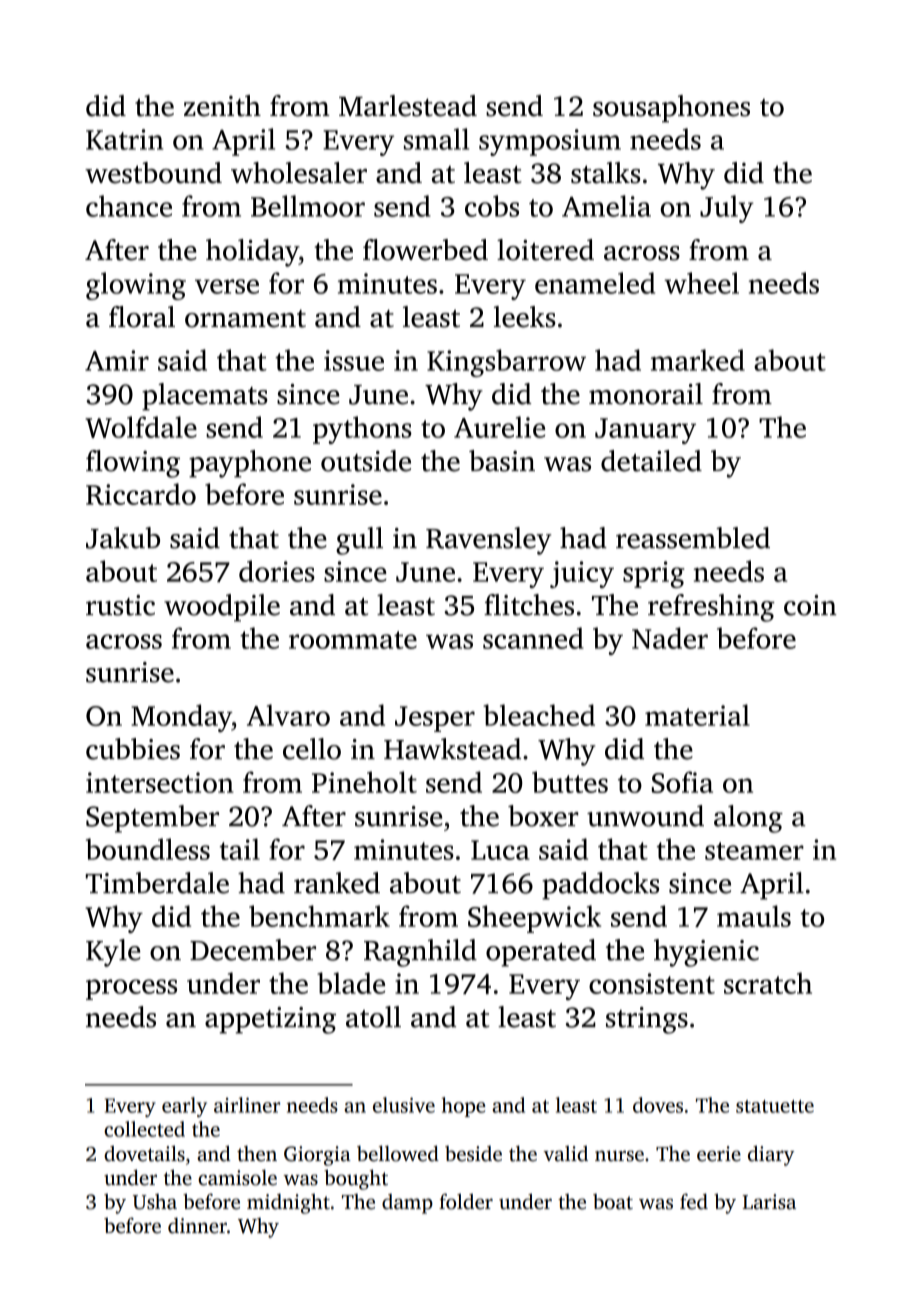 The image size is (924, 1311). I want to click on coin, so click(810, 605).
